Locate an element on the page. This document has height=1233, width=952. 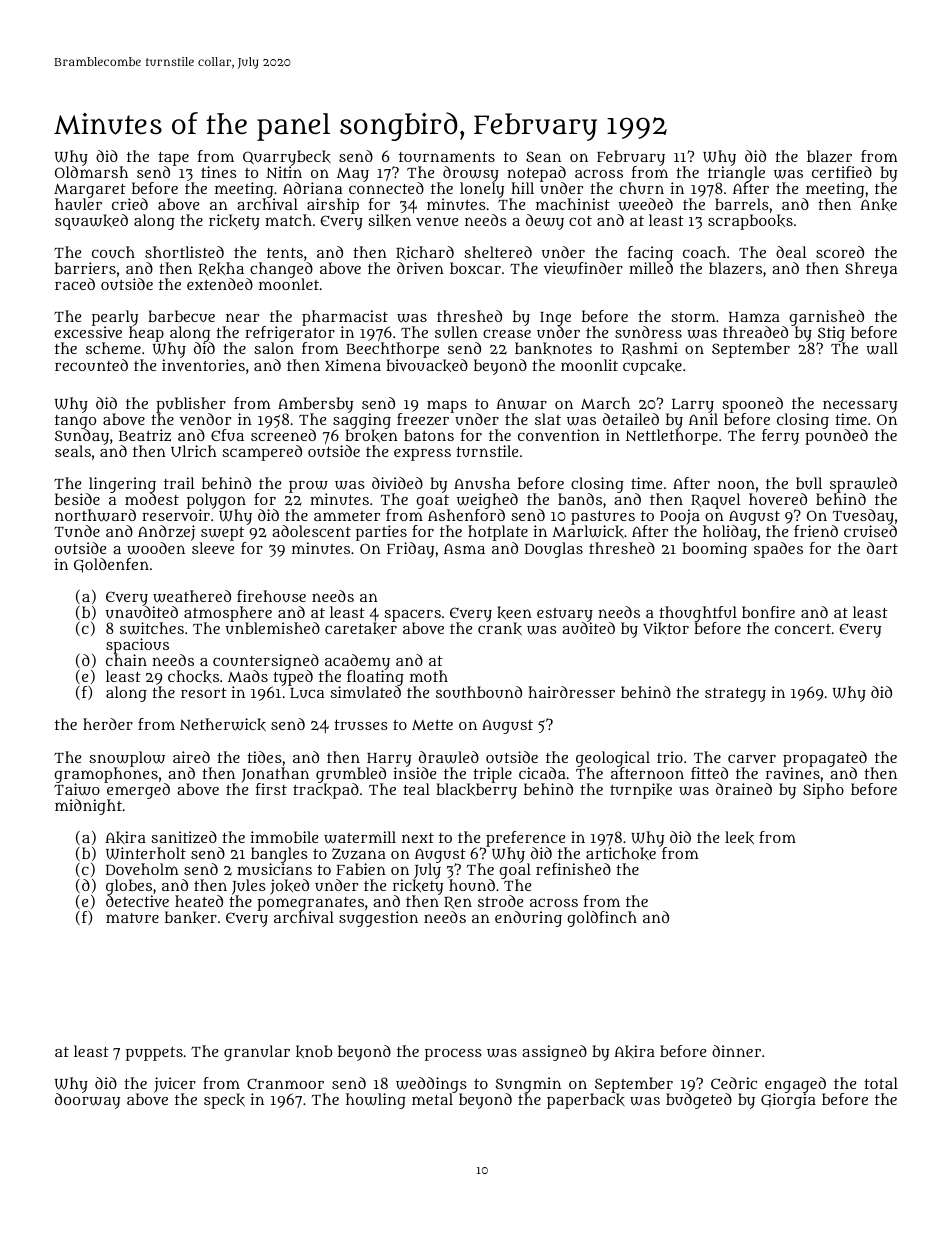
Shreya is located at coordinates (871, 270).
